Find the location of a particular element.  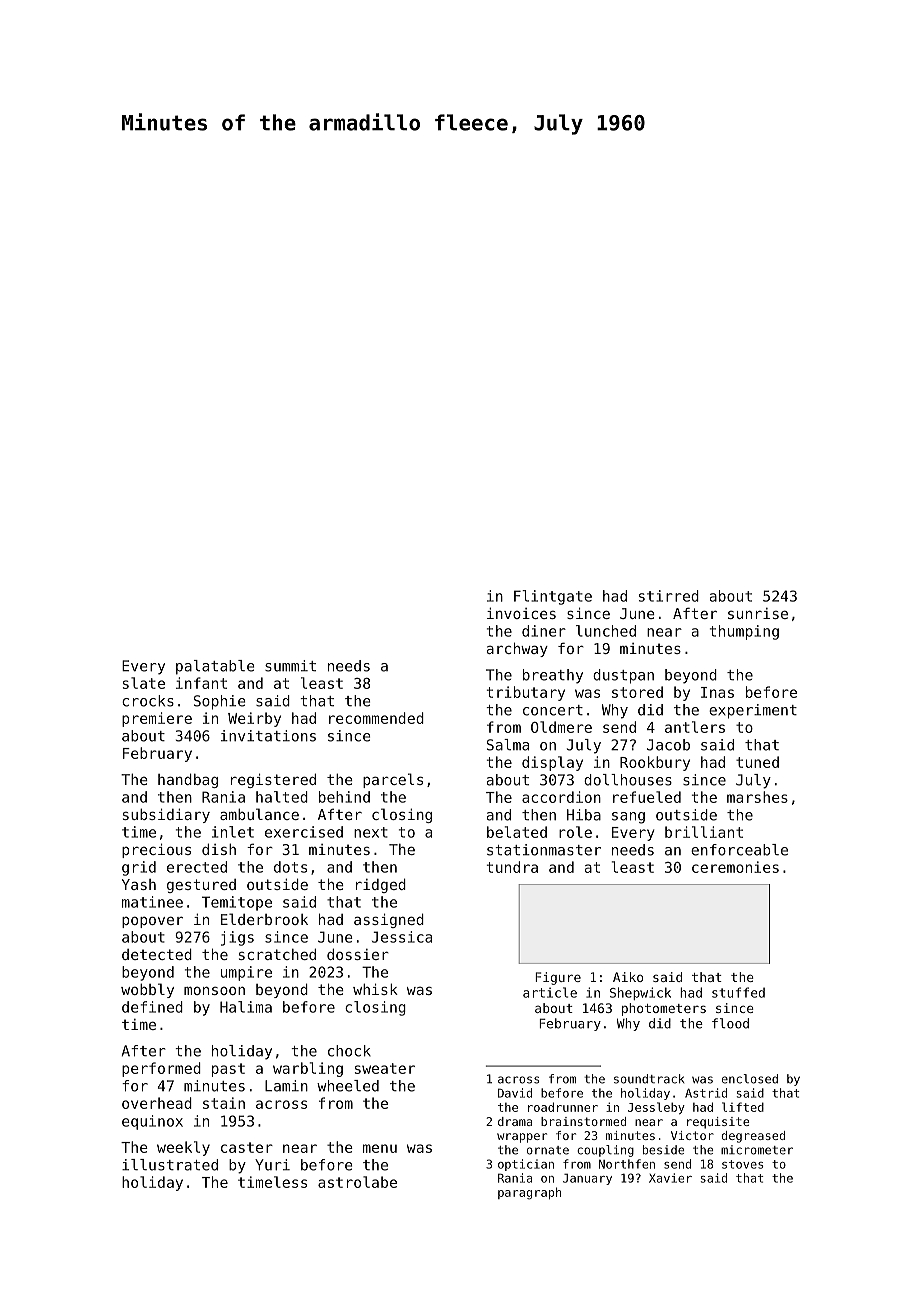

Flintgate is located at coordinates (553, 597).
